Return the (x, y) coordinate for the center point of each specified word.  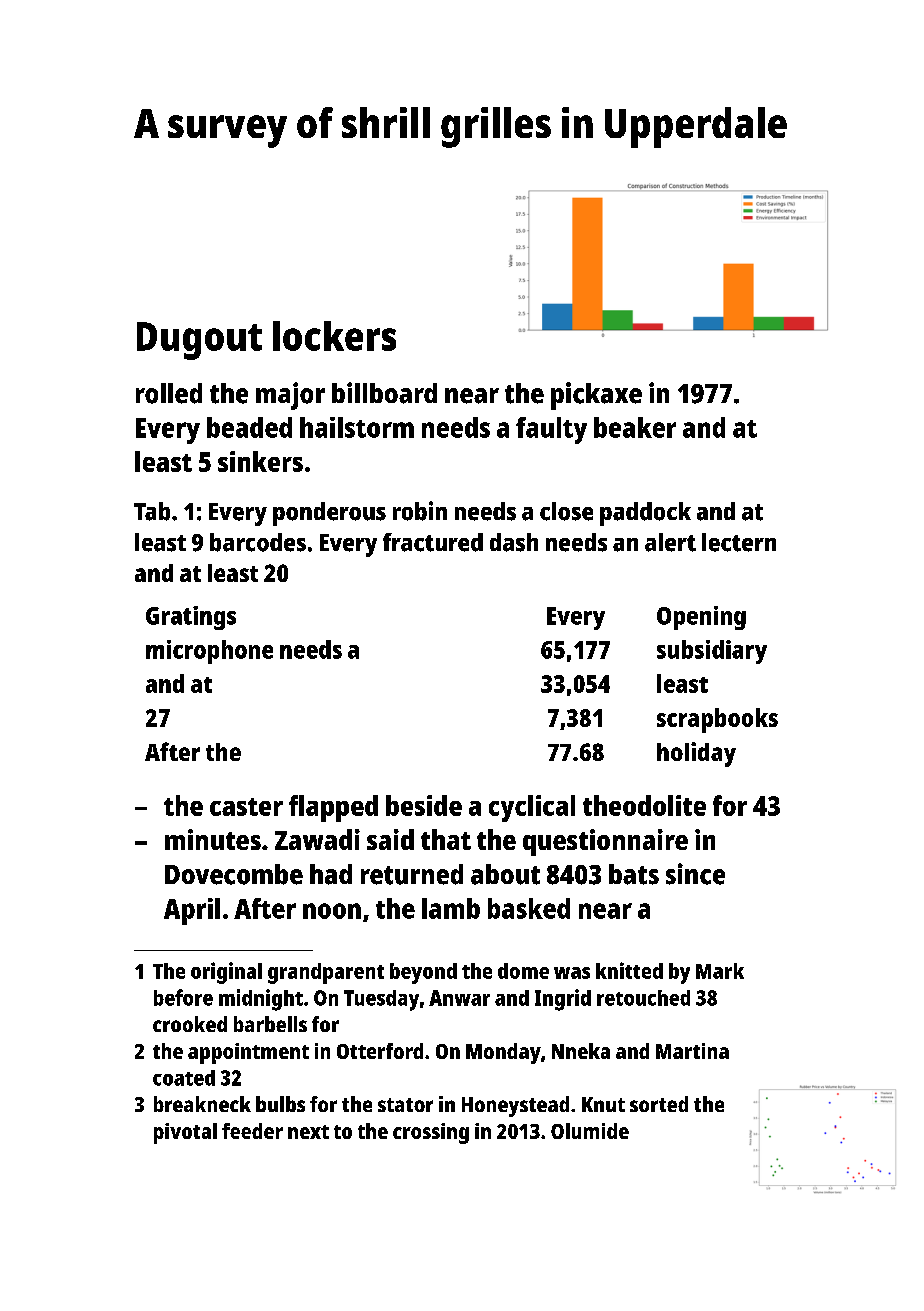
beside (424, 805)
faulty (551, 430)
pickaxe (596, 396)
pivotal (185, 1133)
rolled (169, 393)
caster (246, 807)
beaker (635, 427)
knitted (629, 970)
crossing (431, 1133)
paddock (645, 514)
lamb (451, 908)
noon (332, 911)
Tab (152, 511)
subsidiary (712, 652)
